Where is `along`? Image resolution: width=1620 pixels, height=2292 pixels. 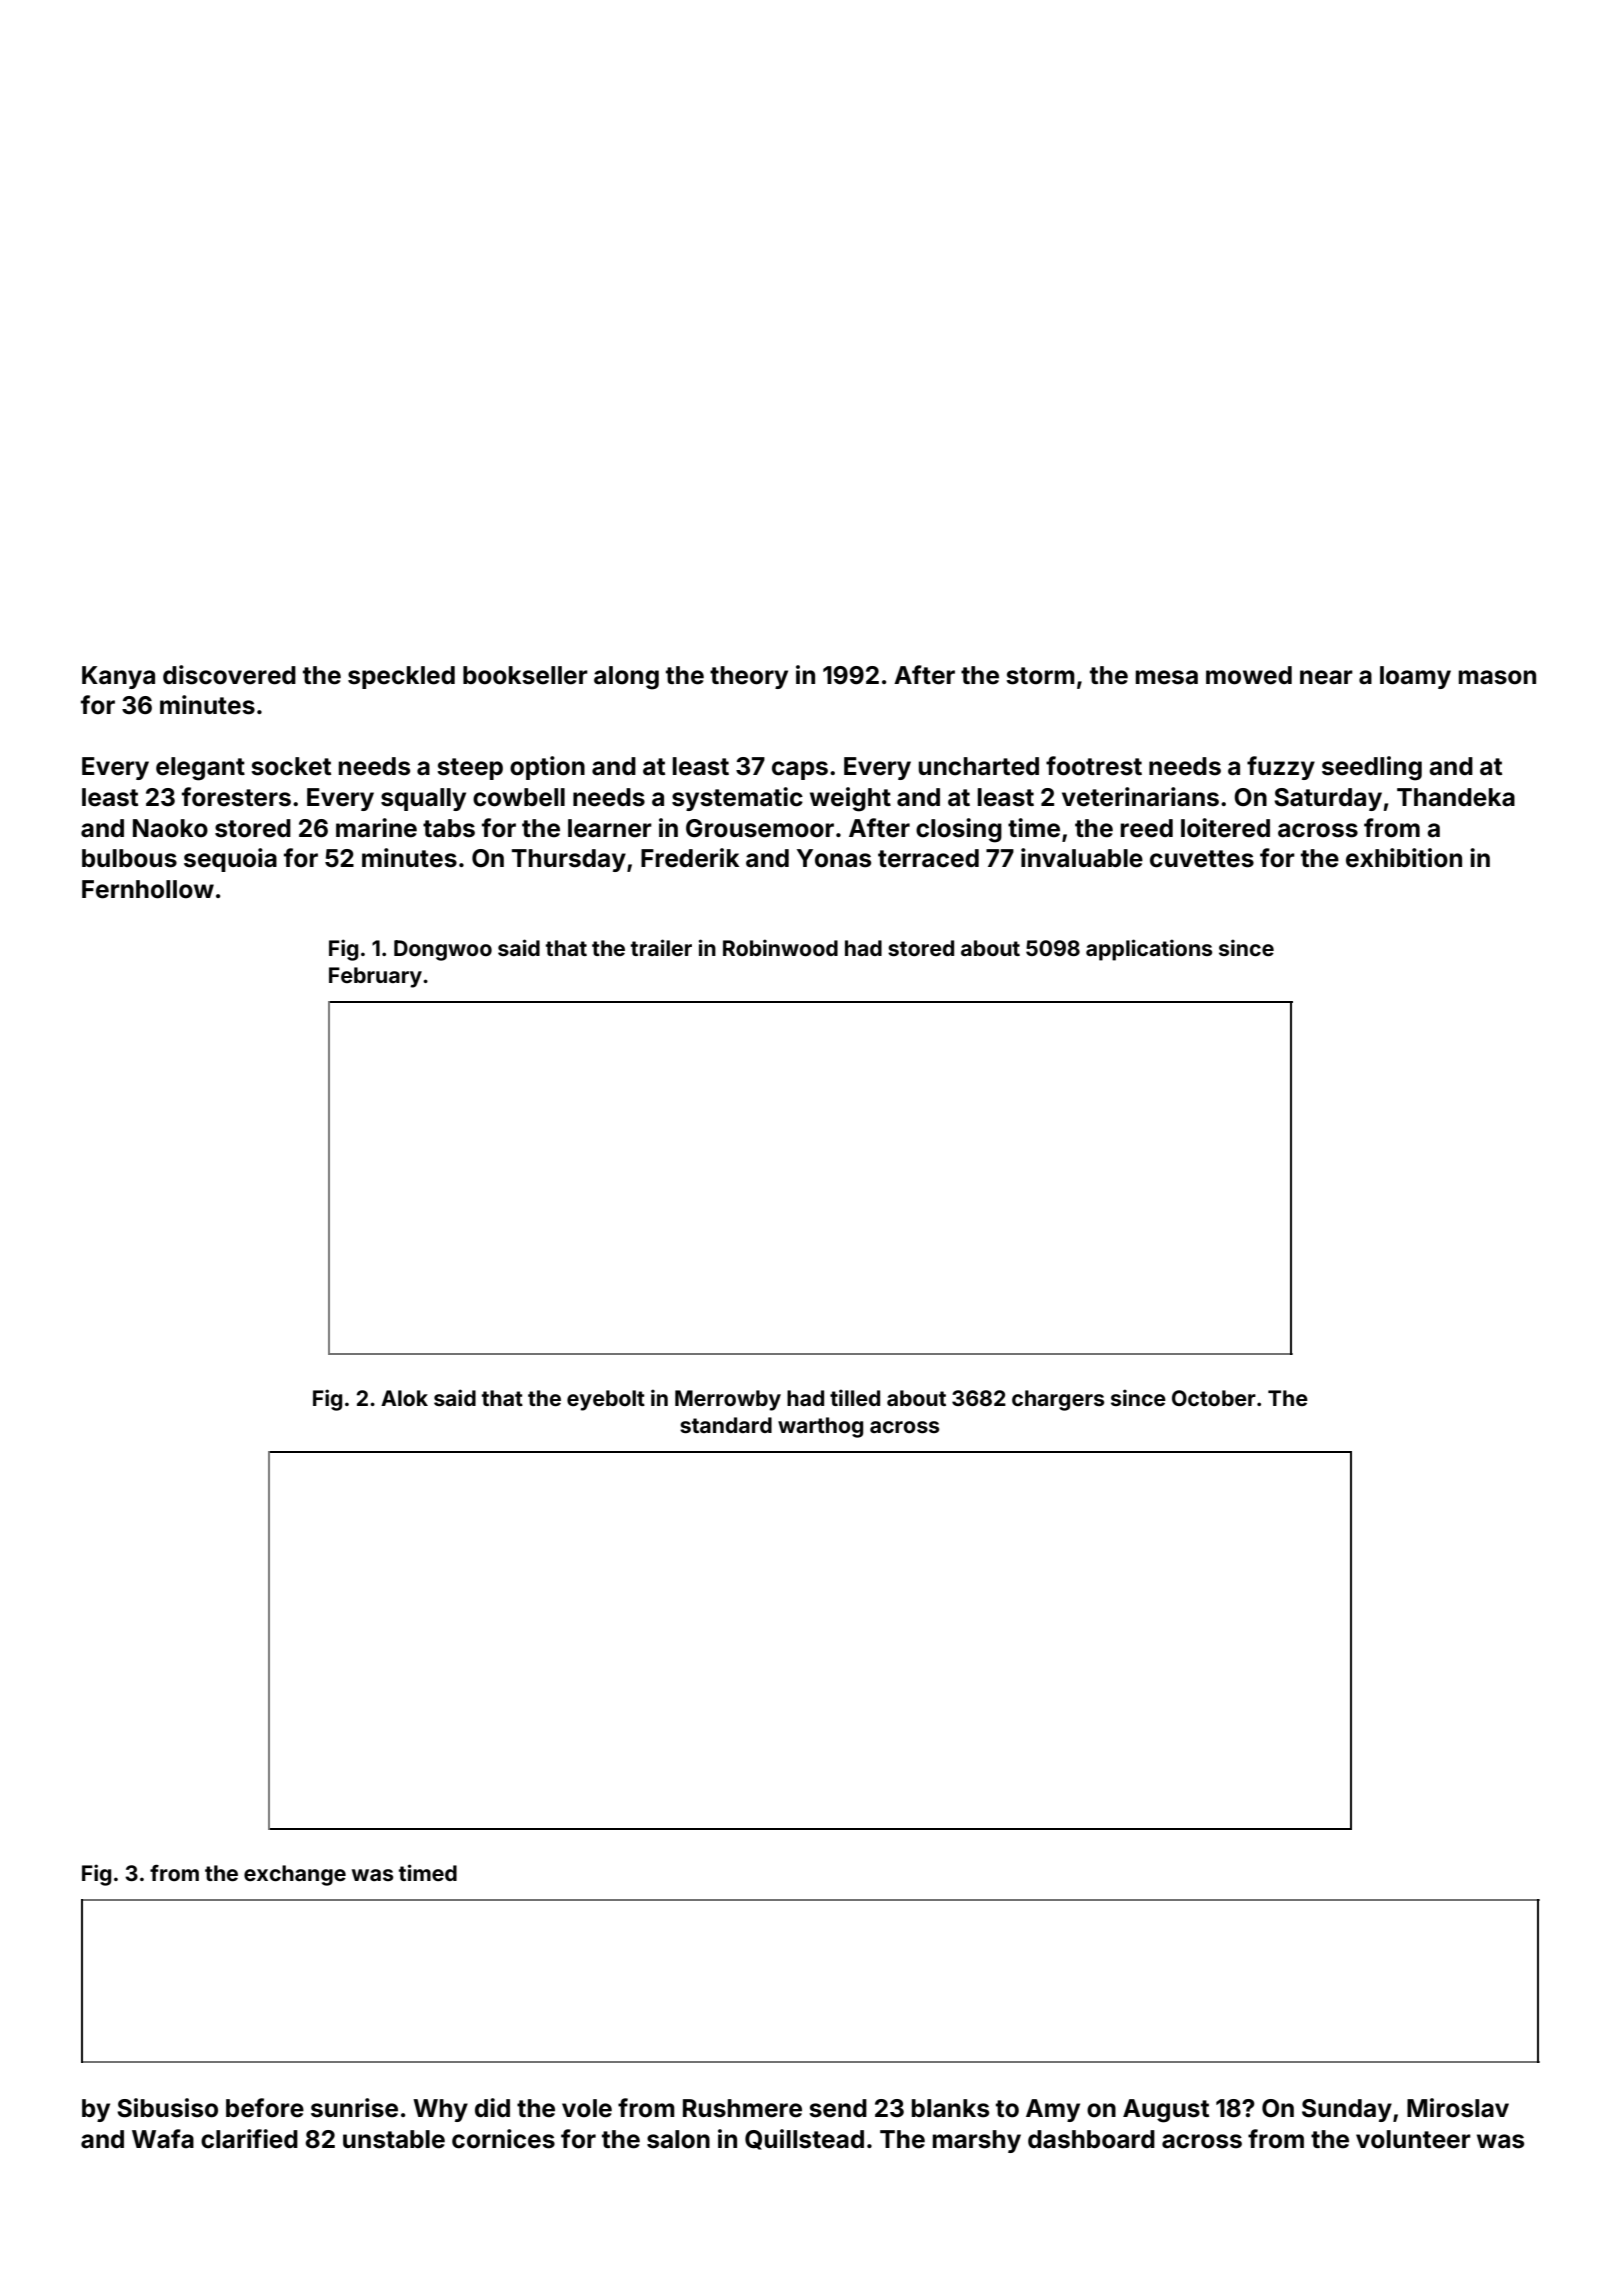 along is located at coordinates (626, 678).
